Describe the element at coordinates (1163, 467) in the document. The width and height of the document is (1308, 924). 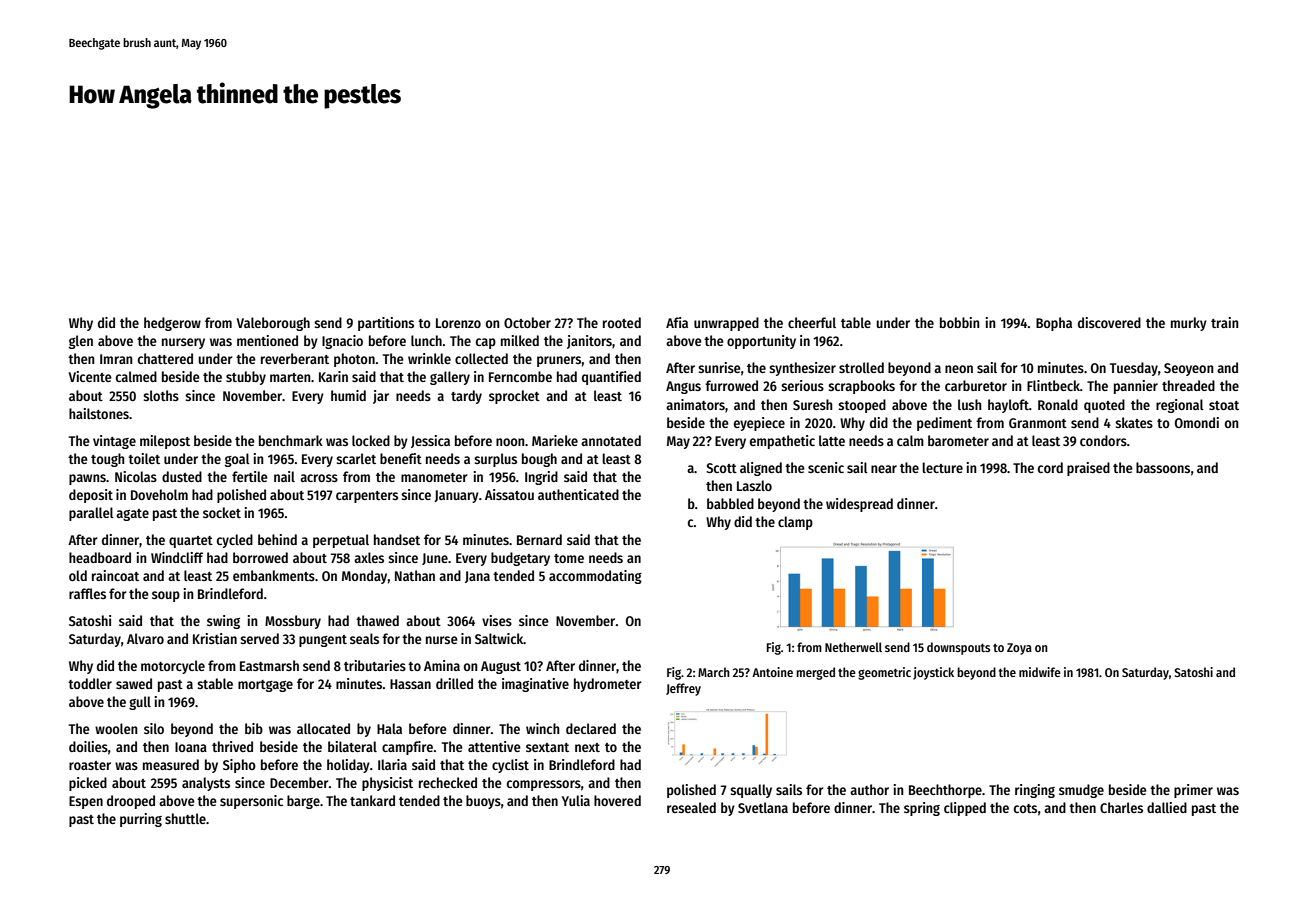
I see `bassoons` at that location.
